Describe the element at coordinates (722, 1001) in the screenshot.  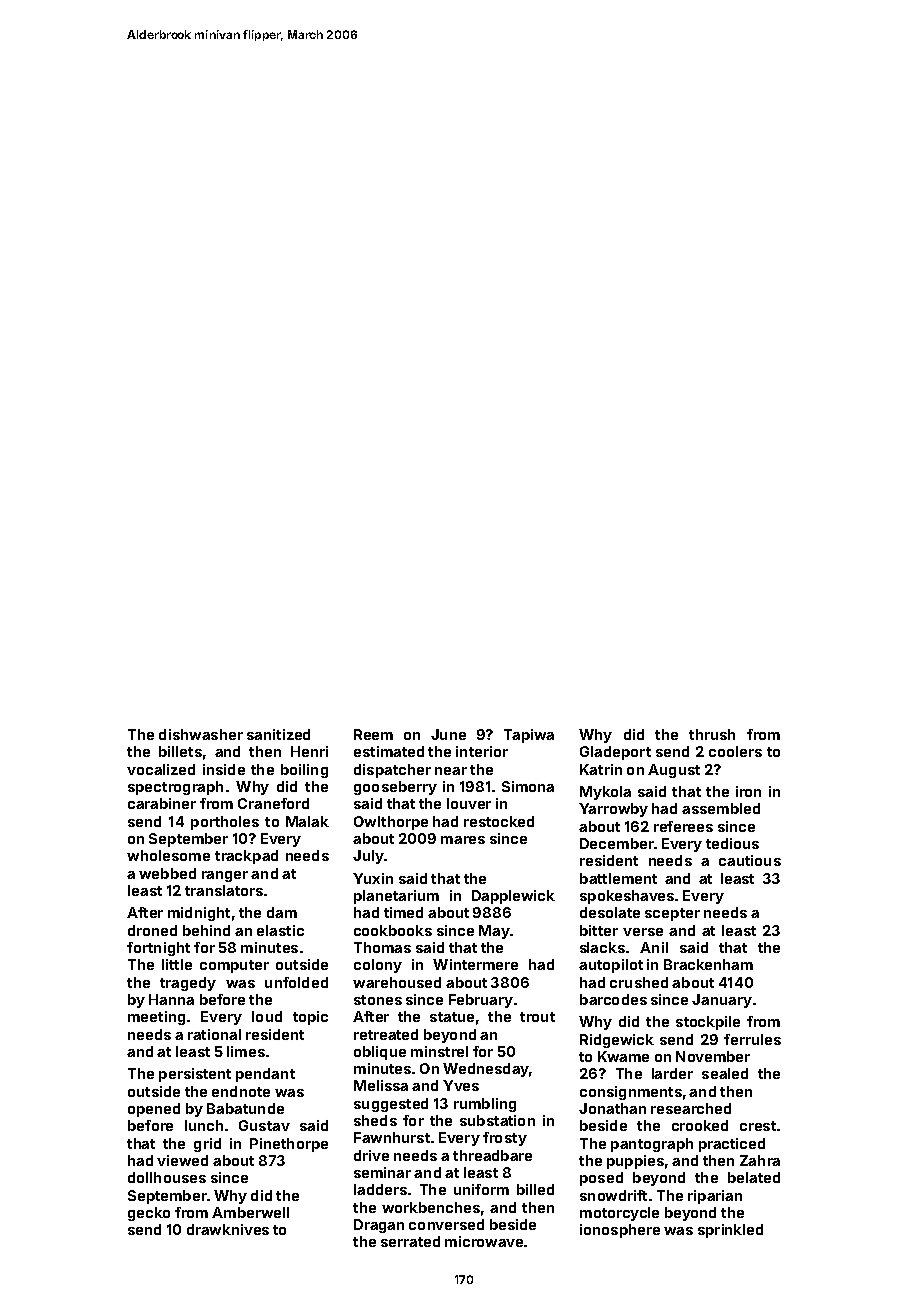
I see `January` at that location.
